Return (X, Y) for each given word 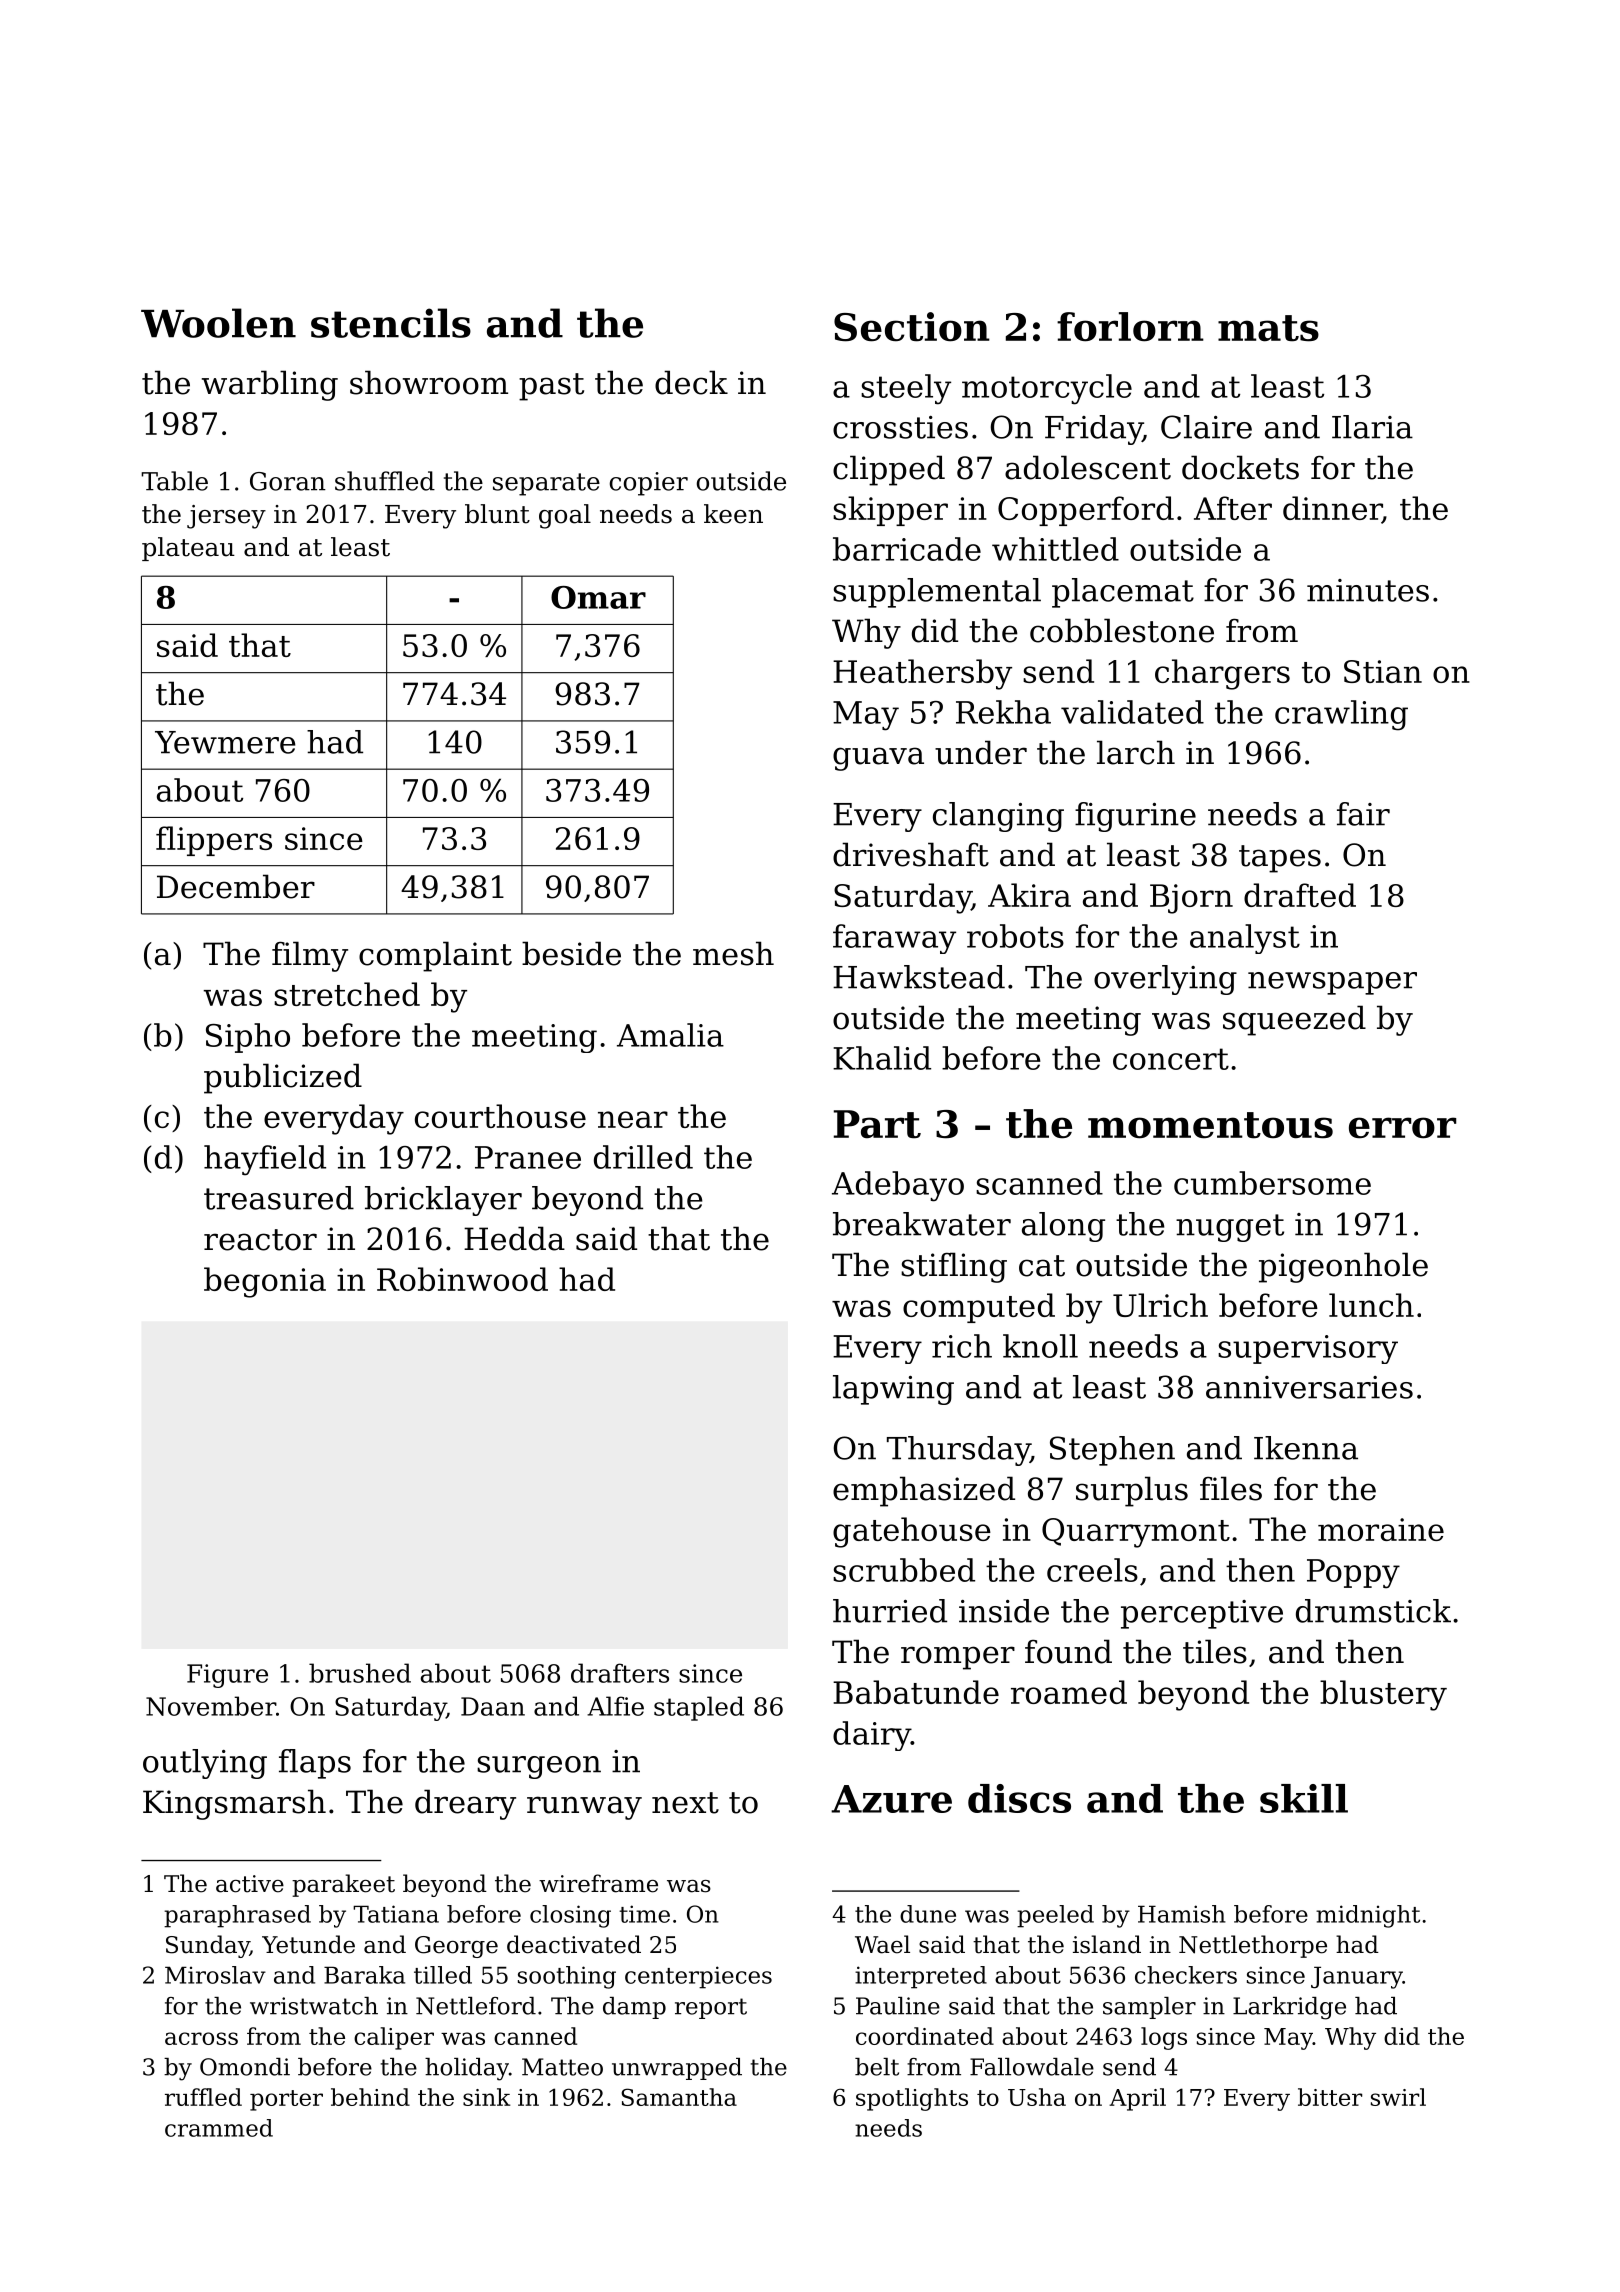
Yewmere (225, 742)
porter (286, 2100)
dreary (465, 1804)
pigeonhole (1343, 1267)
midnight (1368, 1916)
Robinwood (462, 1279)
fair (1363, 814)
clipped (889, 470)
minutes (1368, 590)
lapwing (893, 1390)
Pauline (898, 2006)
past (551, 387)
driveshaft (911, 854)
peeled (1055, 1916)
